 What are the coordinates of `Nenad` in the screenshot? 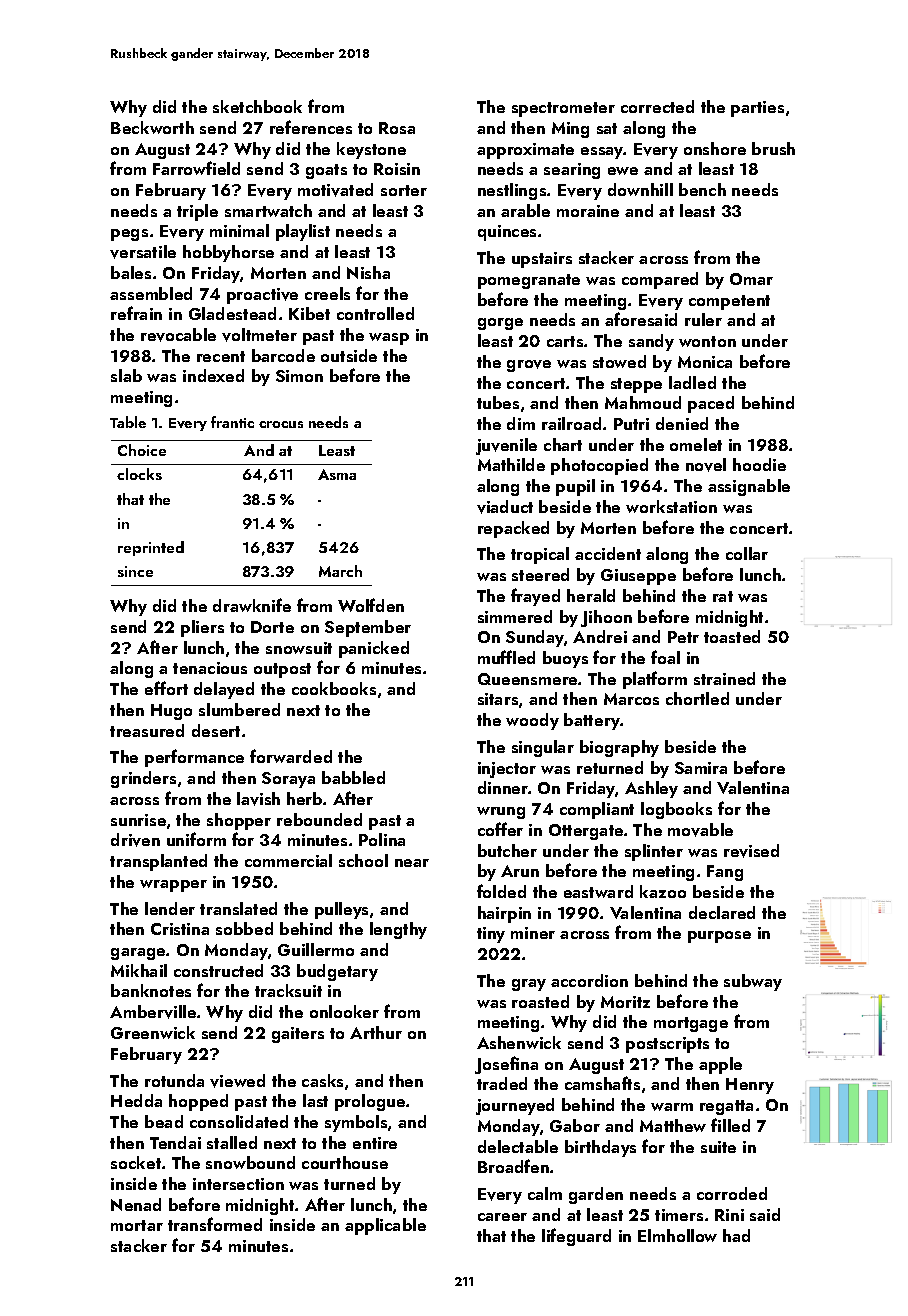 It's located at (136, 1204).
